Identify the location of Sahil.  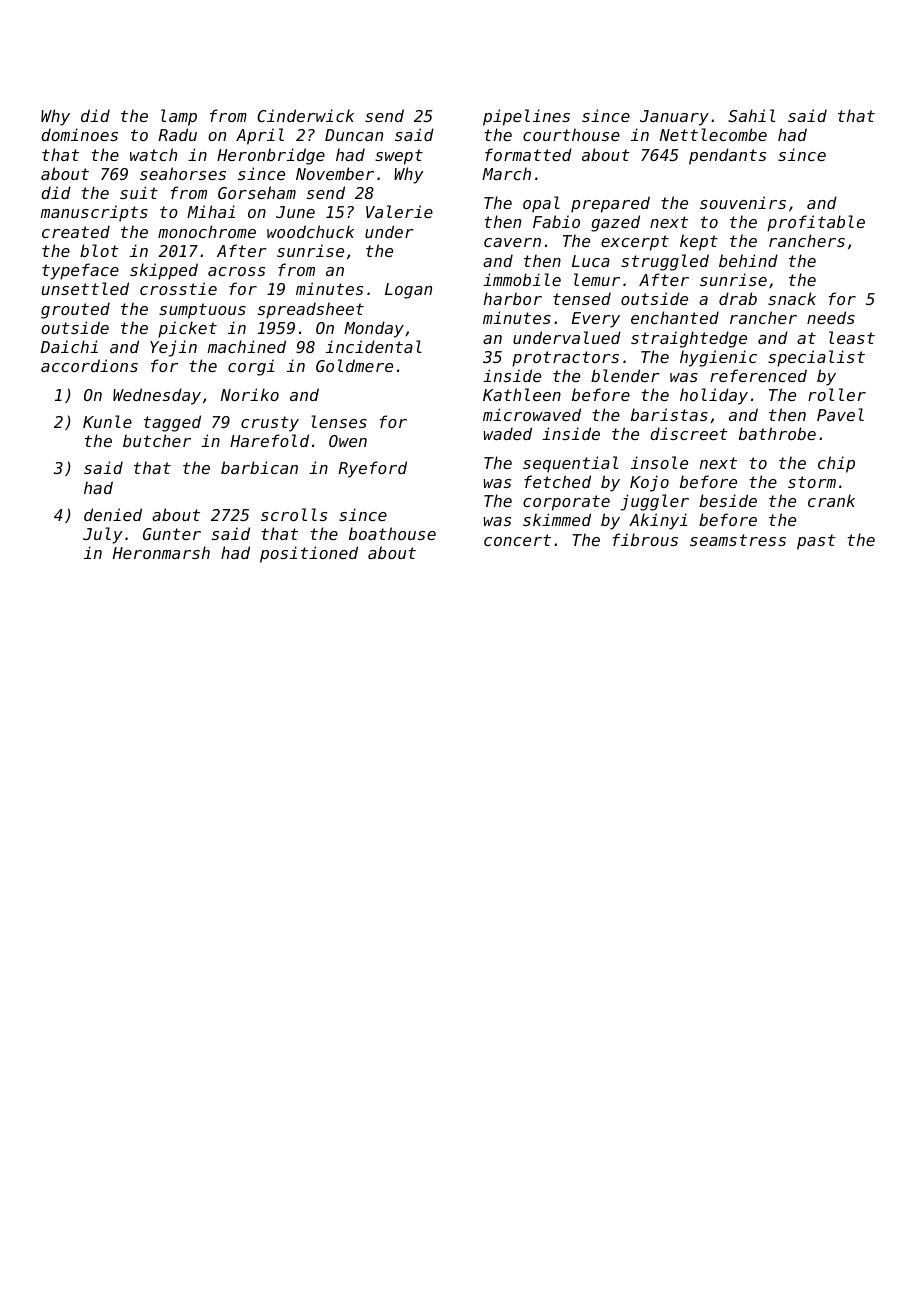
(751, 115).
